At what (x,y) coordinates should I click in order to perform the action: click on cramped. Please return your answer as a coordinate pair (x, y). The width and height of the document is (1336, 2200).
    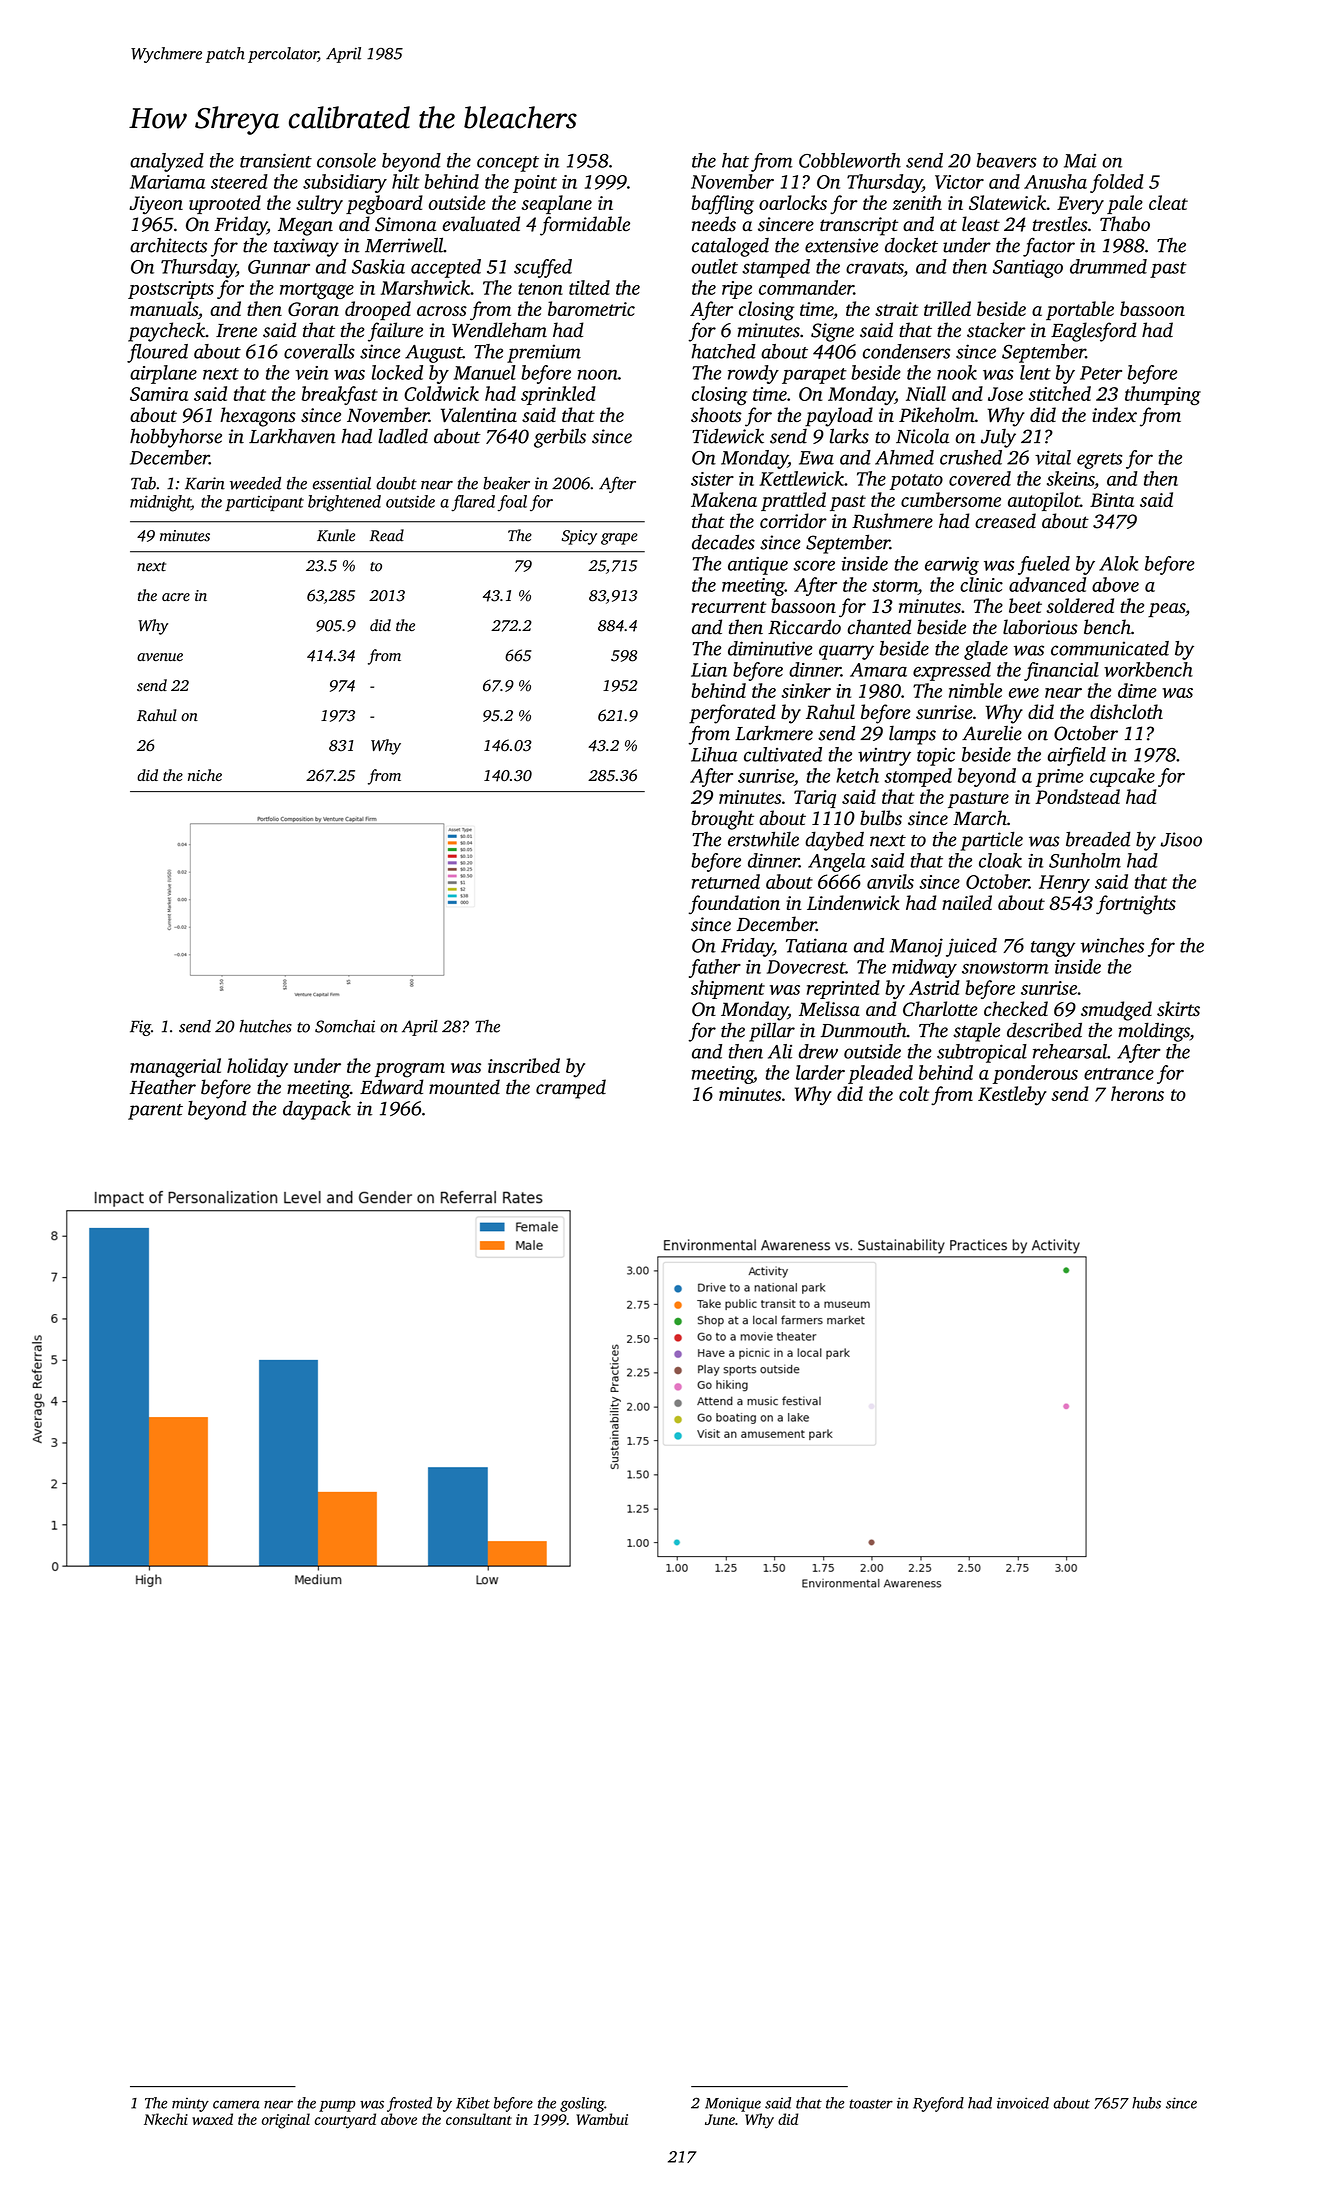
    Looking at the image, I should click on (571, 1089).
